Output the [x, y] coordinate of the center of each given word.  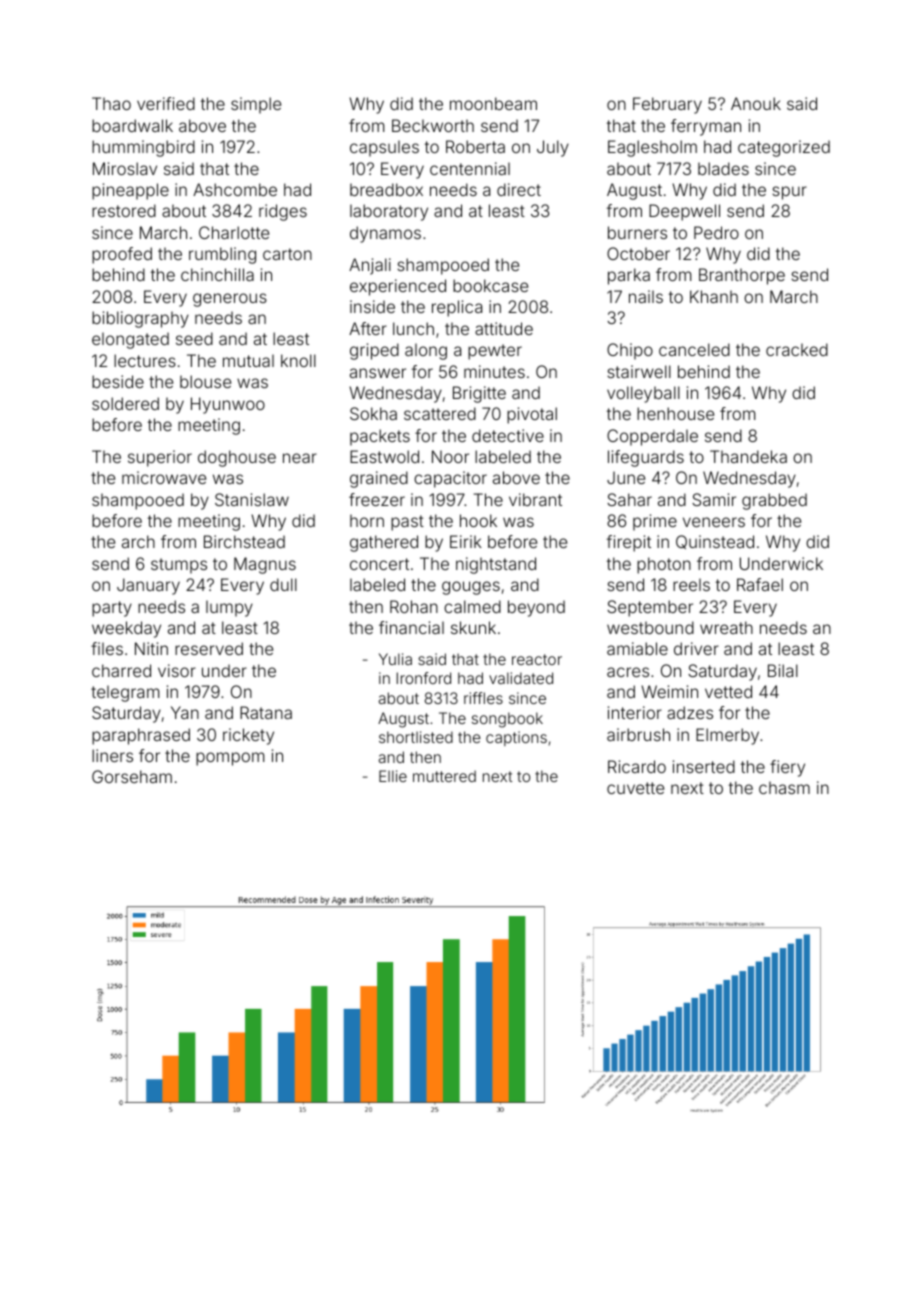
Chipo [630, 351]
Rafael [760, 584]
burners [637, 232]
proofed [122, 255]
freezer [377, 499]
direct [519, 189]
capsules [384, 148]
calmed [472, 606]
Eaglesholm [652, 148]
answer [378, 373]
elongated [130, 340]
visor [177, 670]
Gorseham [132, 776]
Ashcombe [235, 189]
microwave [164, 477]
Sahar [629, 499]
